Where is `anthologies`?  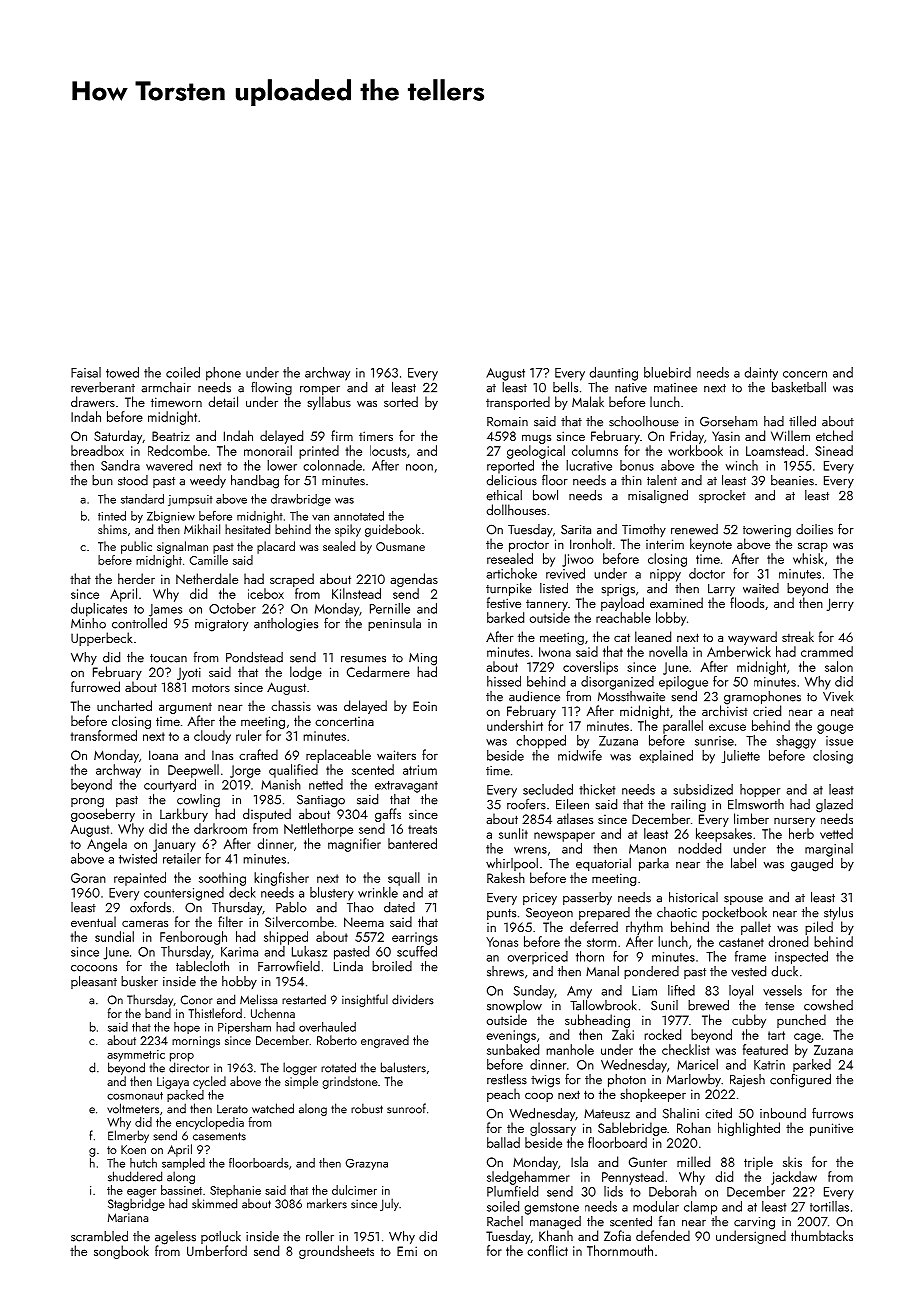 anthologies is located at coordinates (286, 625).
